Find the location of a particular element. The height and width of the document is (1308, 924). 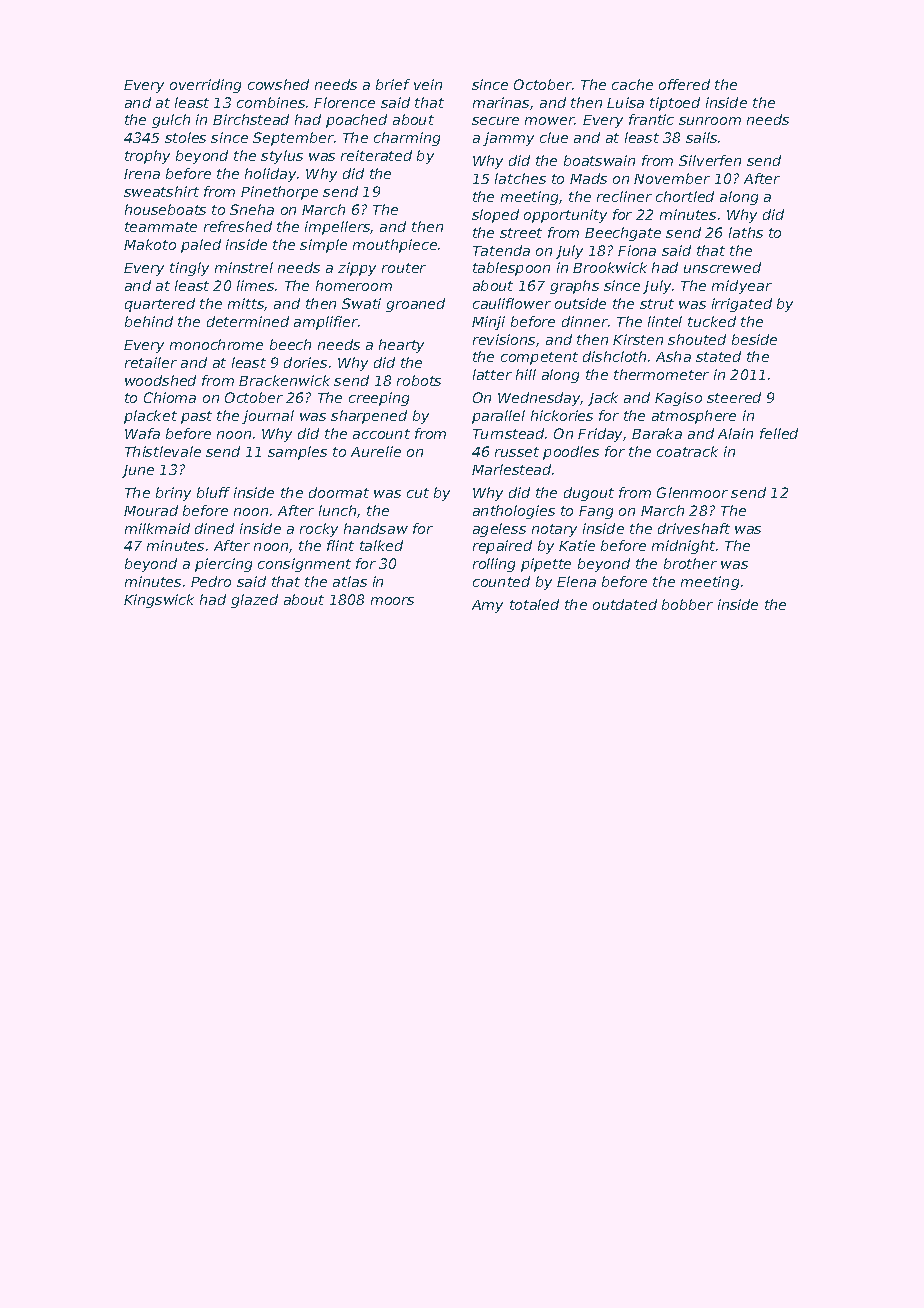

glazed is located at coordinates (254, 601).
